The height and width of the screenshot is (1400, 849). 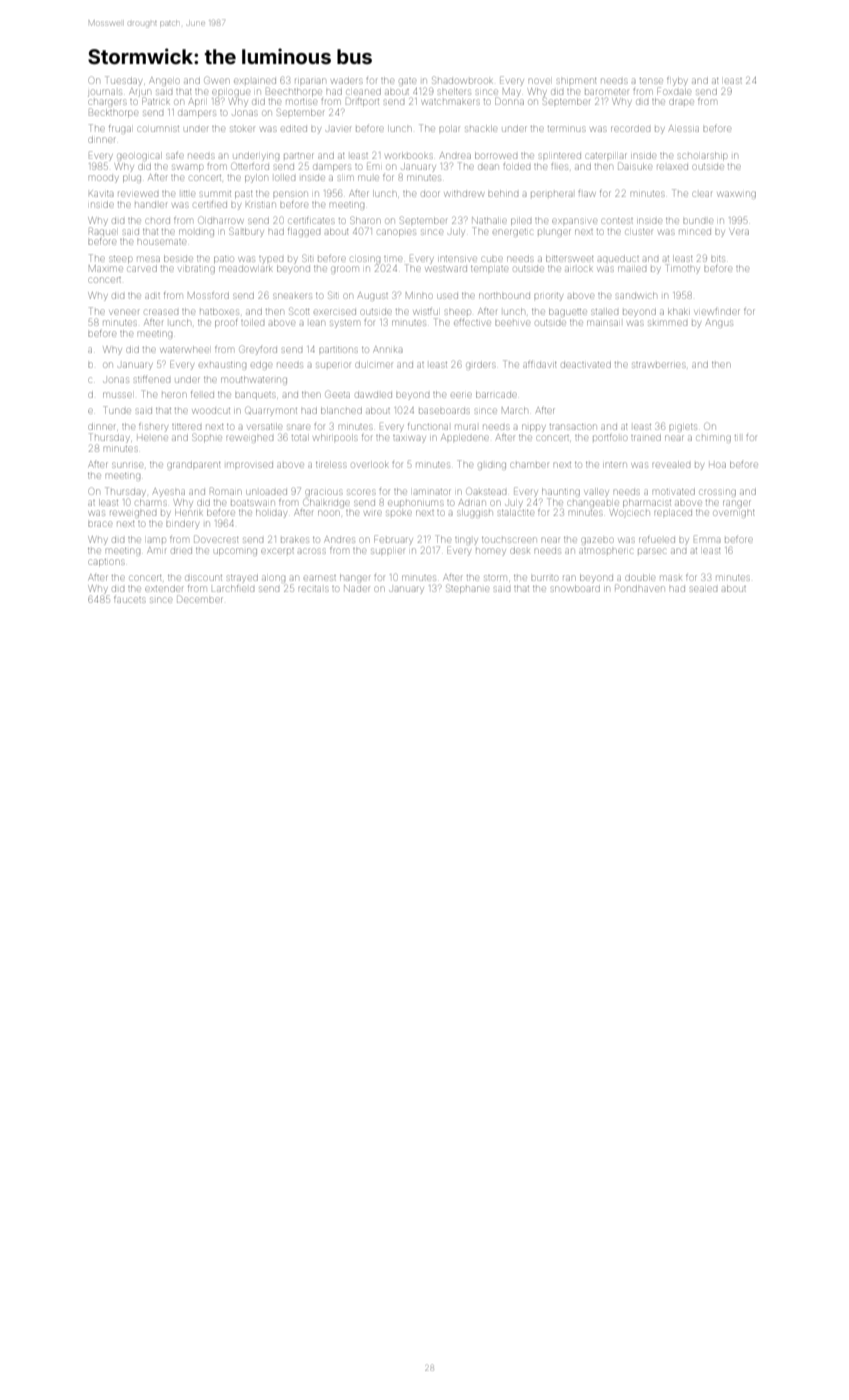 What do you see at coordinates (331, 465) in the screenshot?
I see `tireless` at bounding box center [331, 465].
